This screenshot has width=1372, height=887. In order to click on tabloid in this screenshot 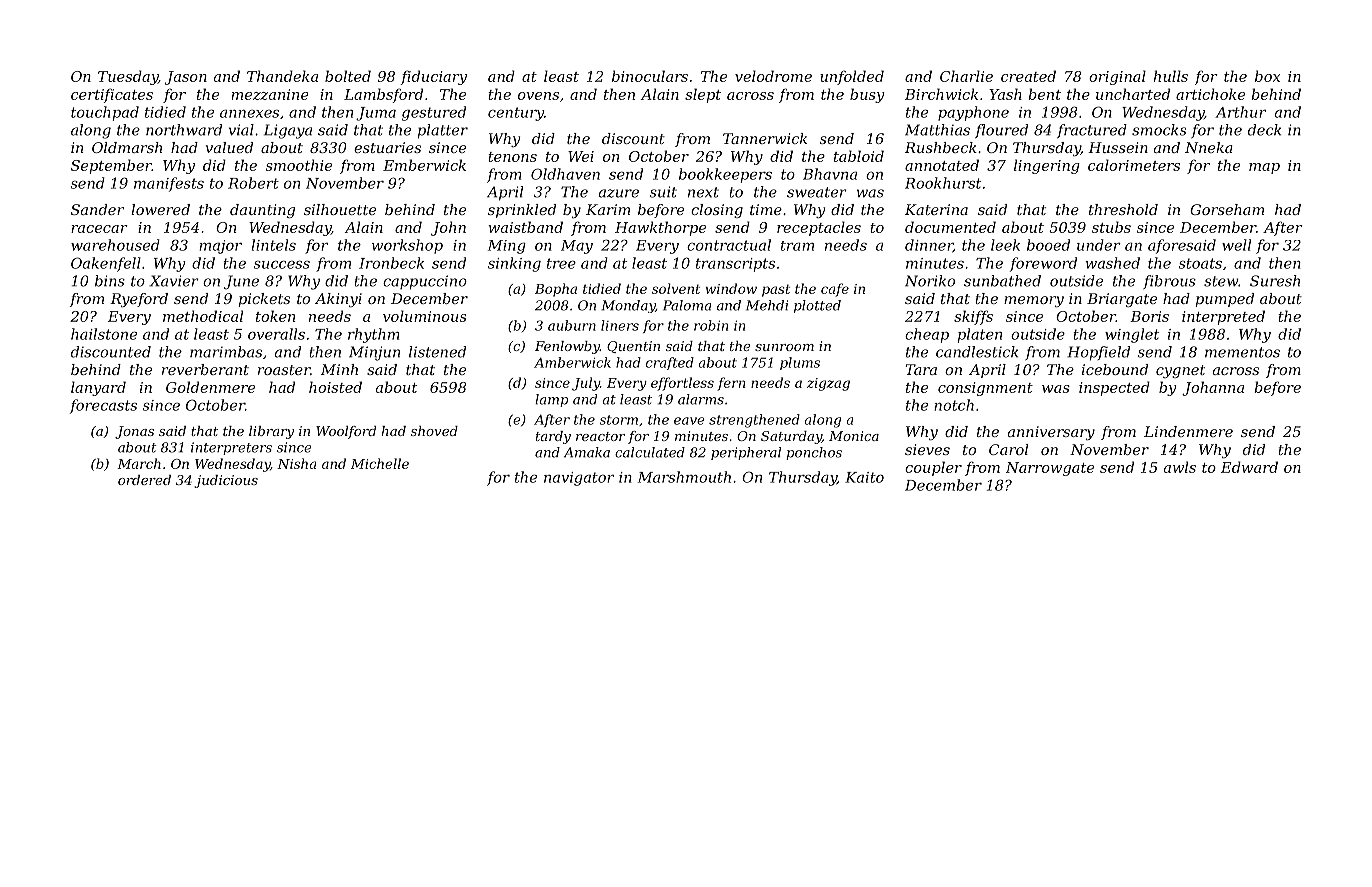, I will do `click(859, 156)`.
